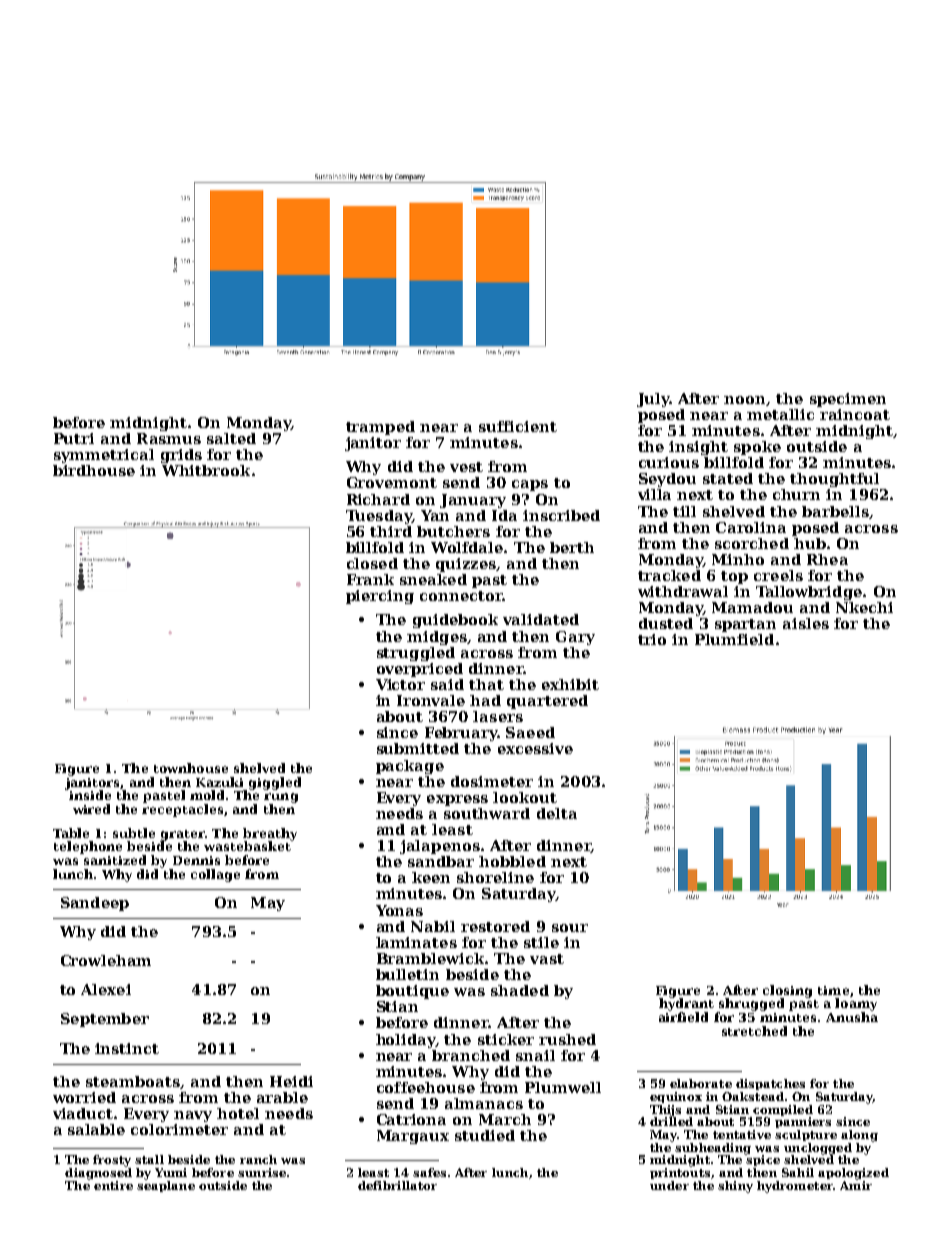 This screenshot has height=1233, width=952. Describe the element at coordinates (734, 639) in the screenshot. I see `Plumfield` at that location.
